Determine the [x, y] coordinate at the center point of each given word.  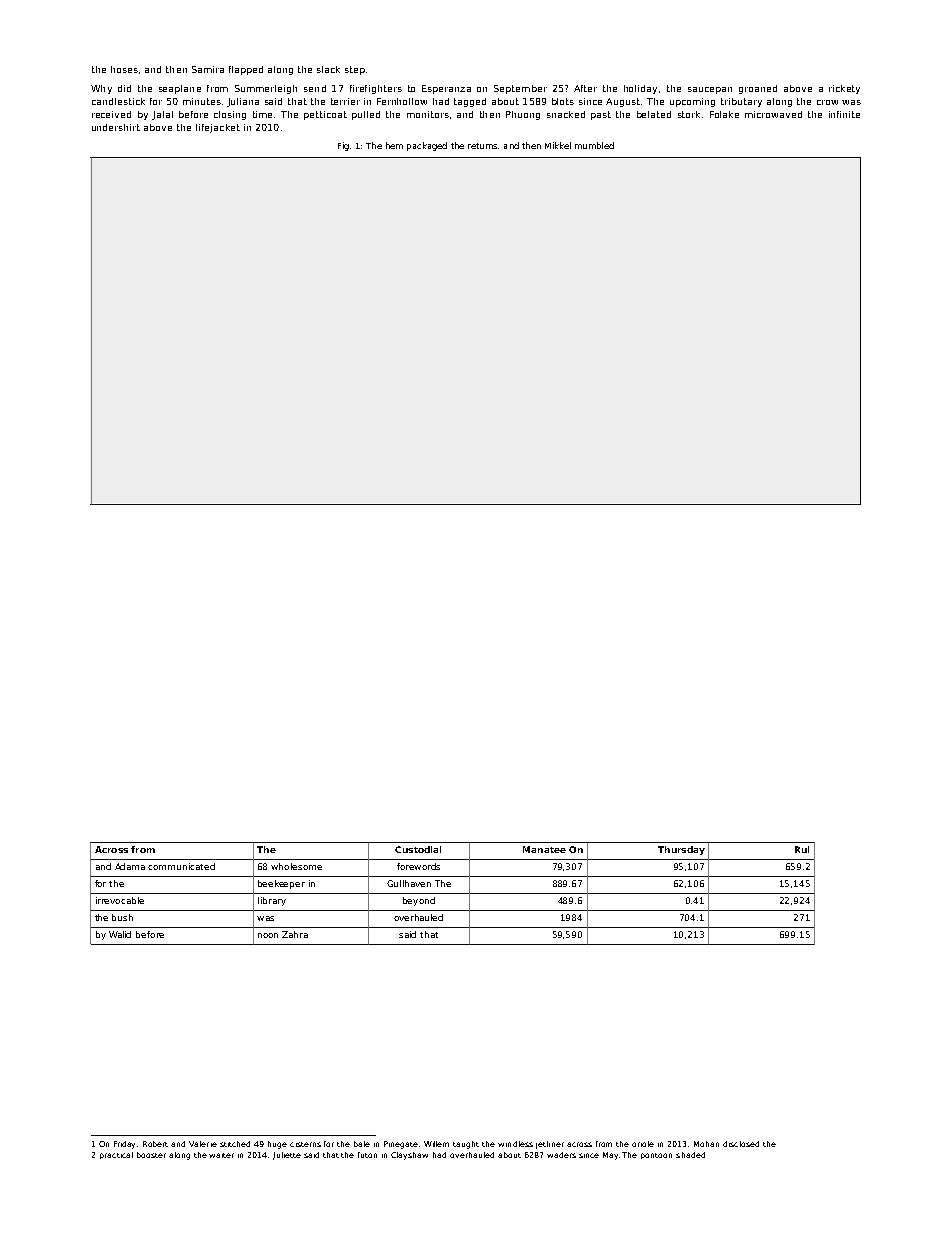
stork [689, 114]
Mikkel [558, 145]
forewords [418, 866]
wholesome [296, 866]
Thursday [681, 850]
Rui [802, 849]
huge [277, 1145]
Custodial [418, 849]
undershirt [116, 127]
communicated [181, 866]
